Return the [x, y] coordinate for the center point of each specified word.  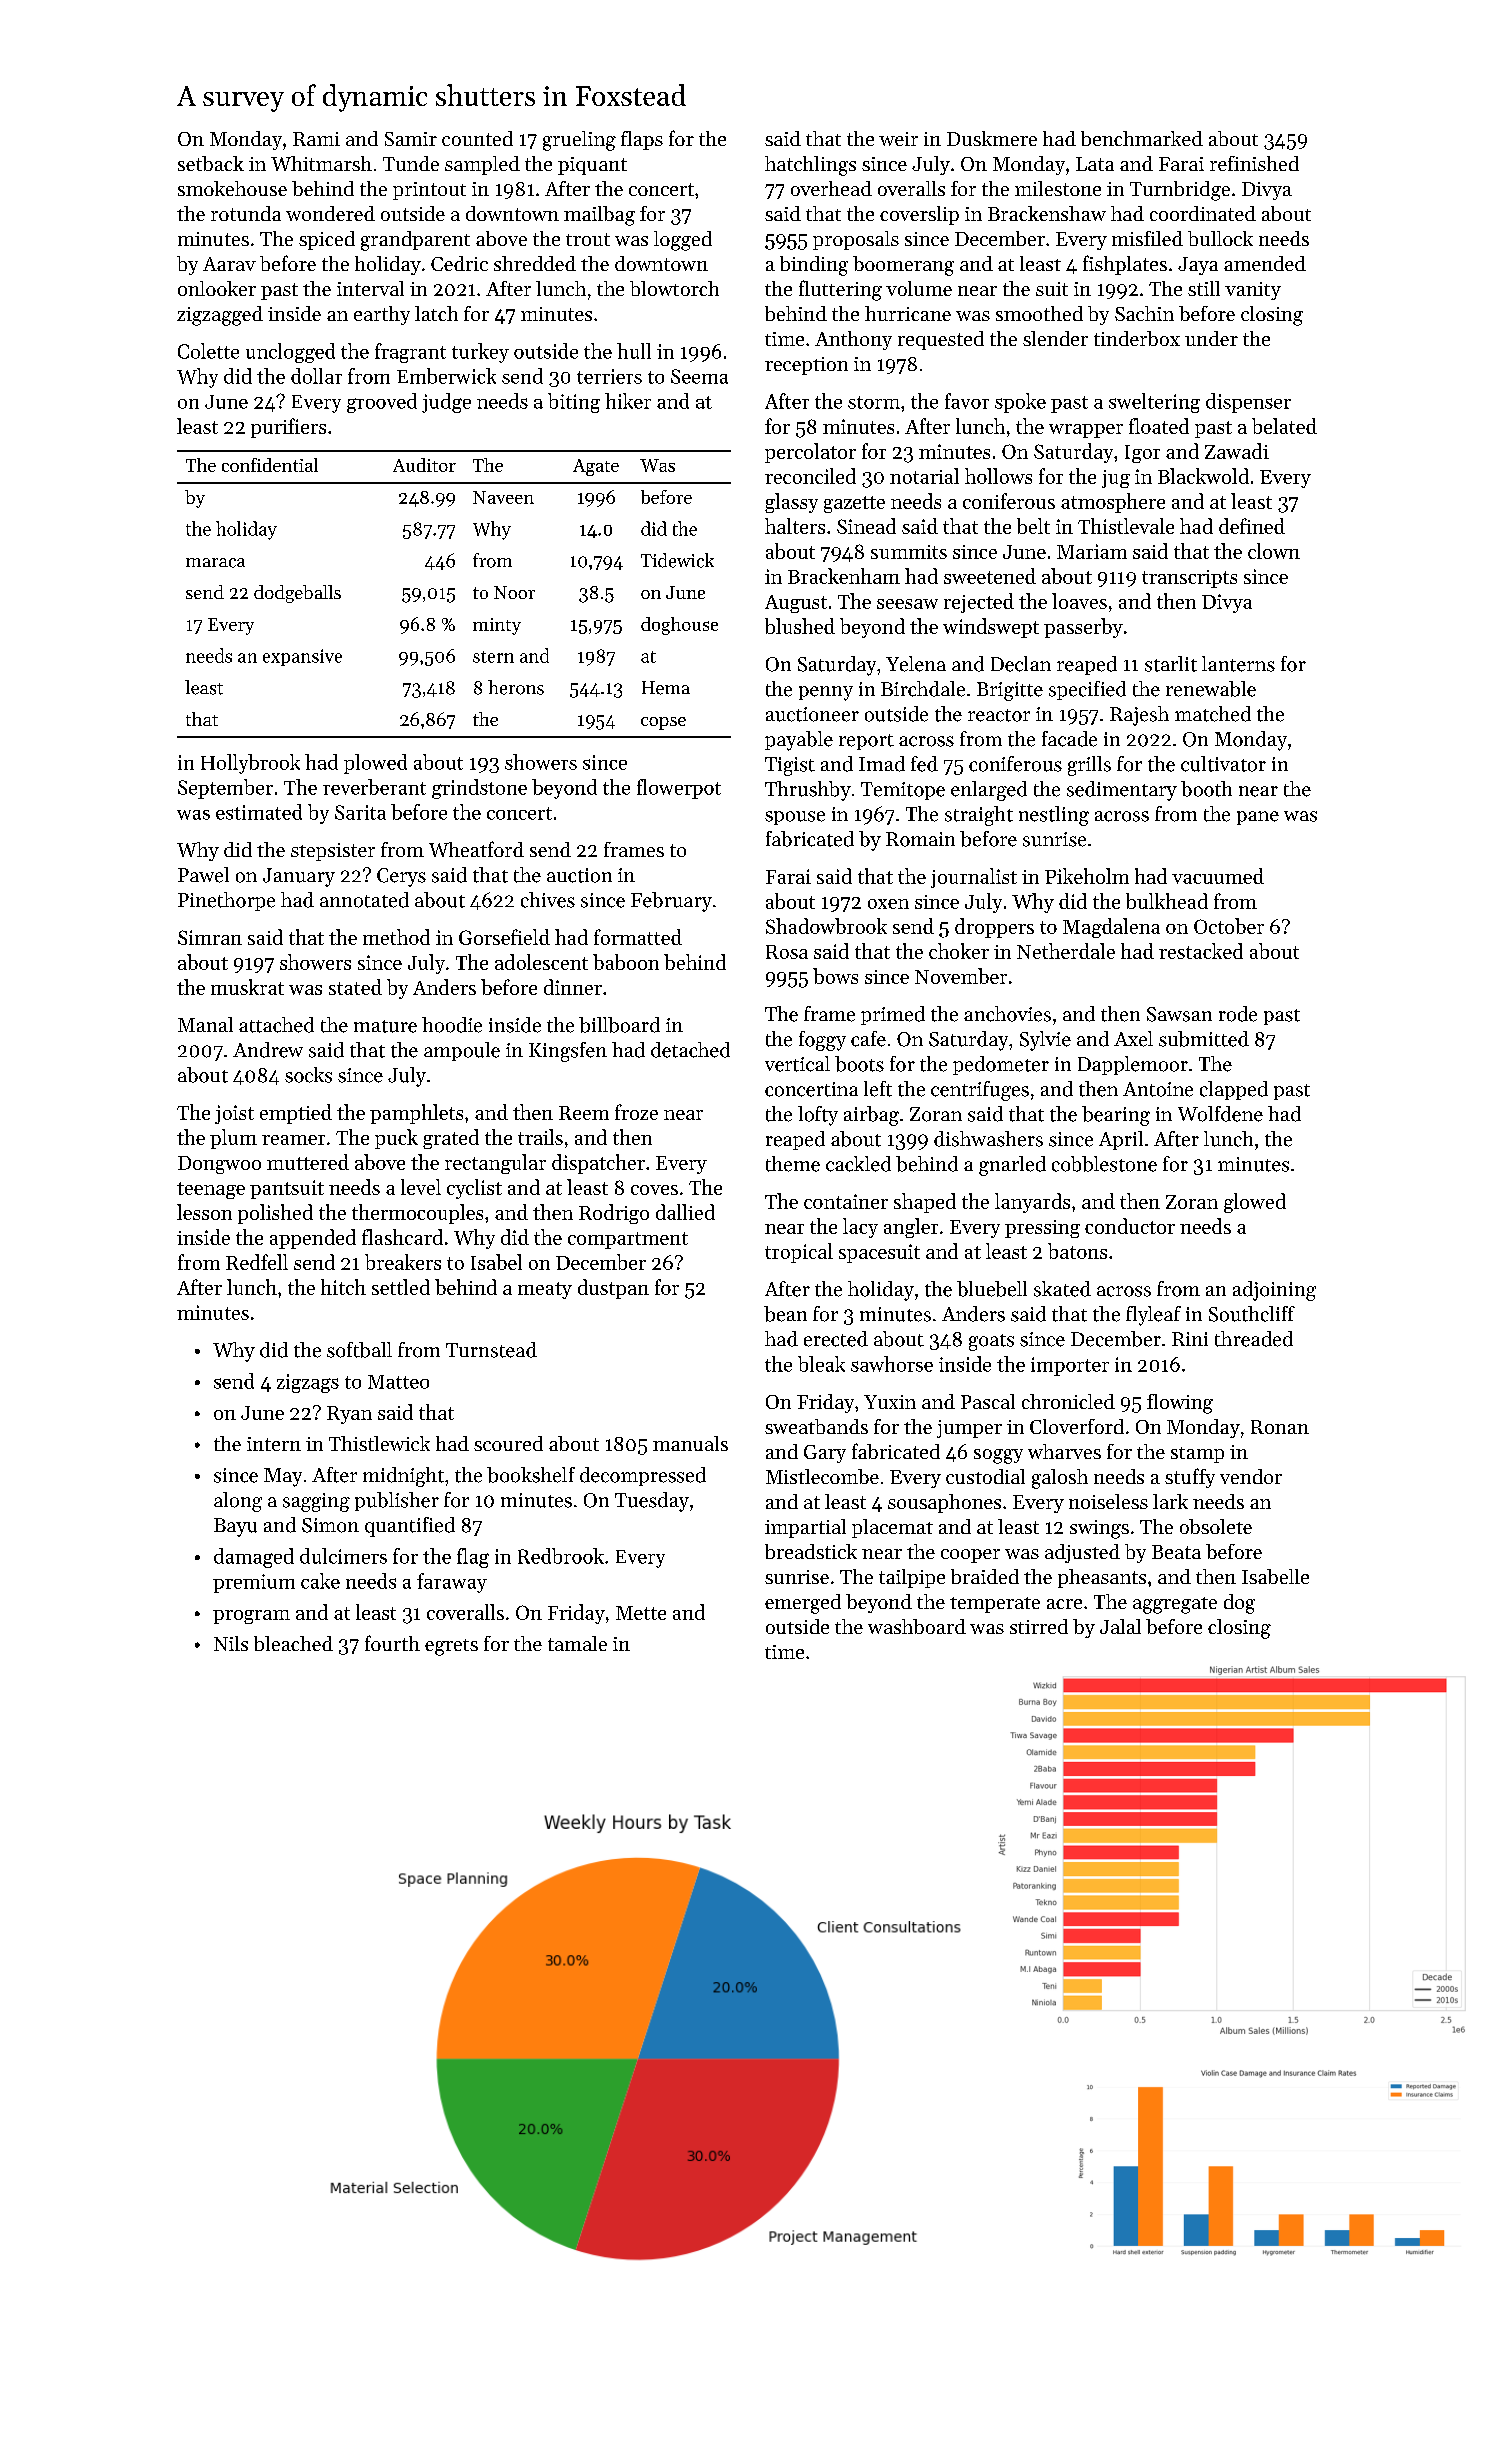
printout [429, 191]
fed [924, 764]
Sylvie [1045, 1041]
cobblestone [1104, 1164]
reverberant [374, 787]
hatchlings [810, 166]
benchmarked [1142, 138]
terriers [609, 376]
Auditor [424, 465]
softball [359, 1350]
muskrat [247, 987]
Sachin [1144, 313]
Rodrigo [614, 1214]
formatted [638, 937]
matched [1213, 714]
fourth [392, 1643]
